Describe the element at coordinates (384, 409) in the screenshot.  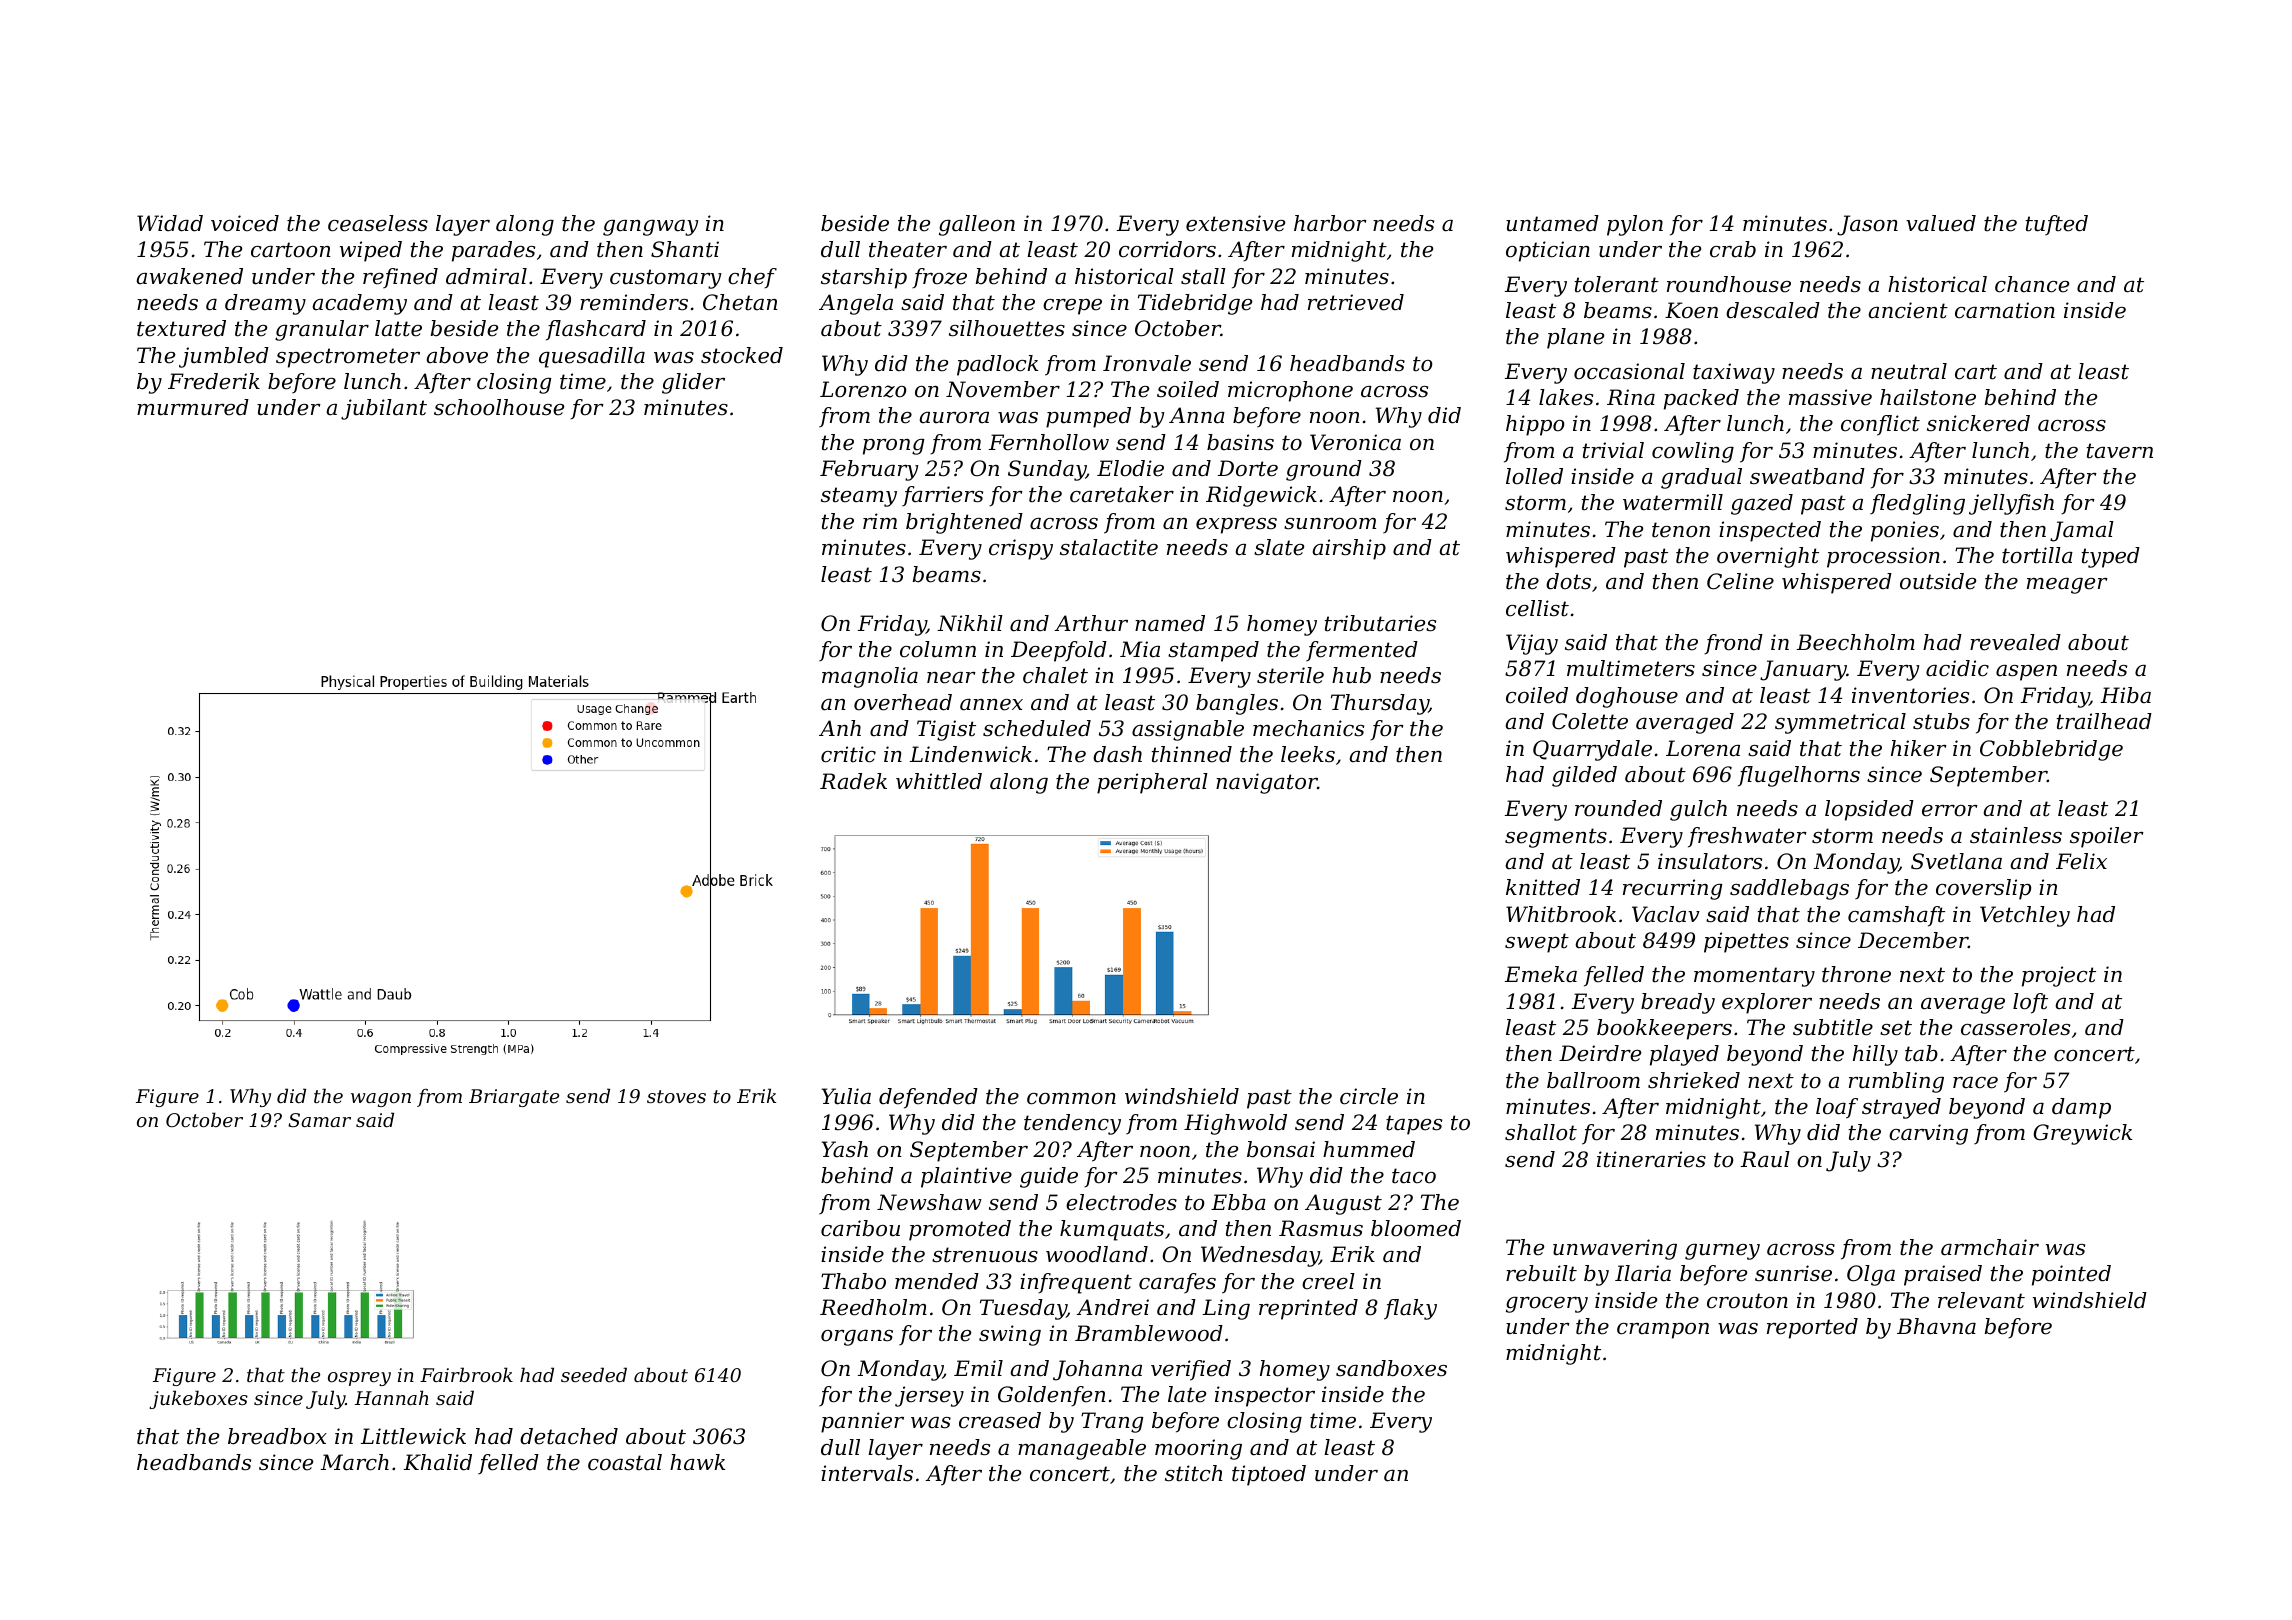
I see `jubilant` at that location.
